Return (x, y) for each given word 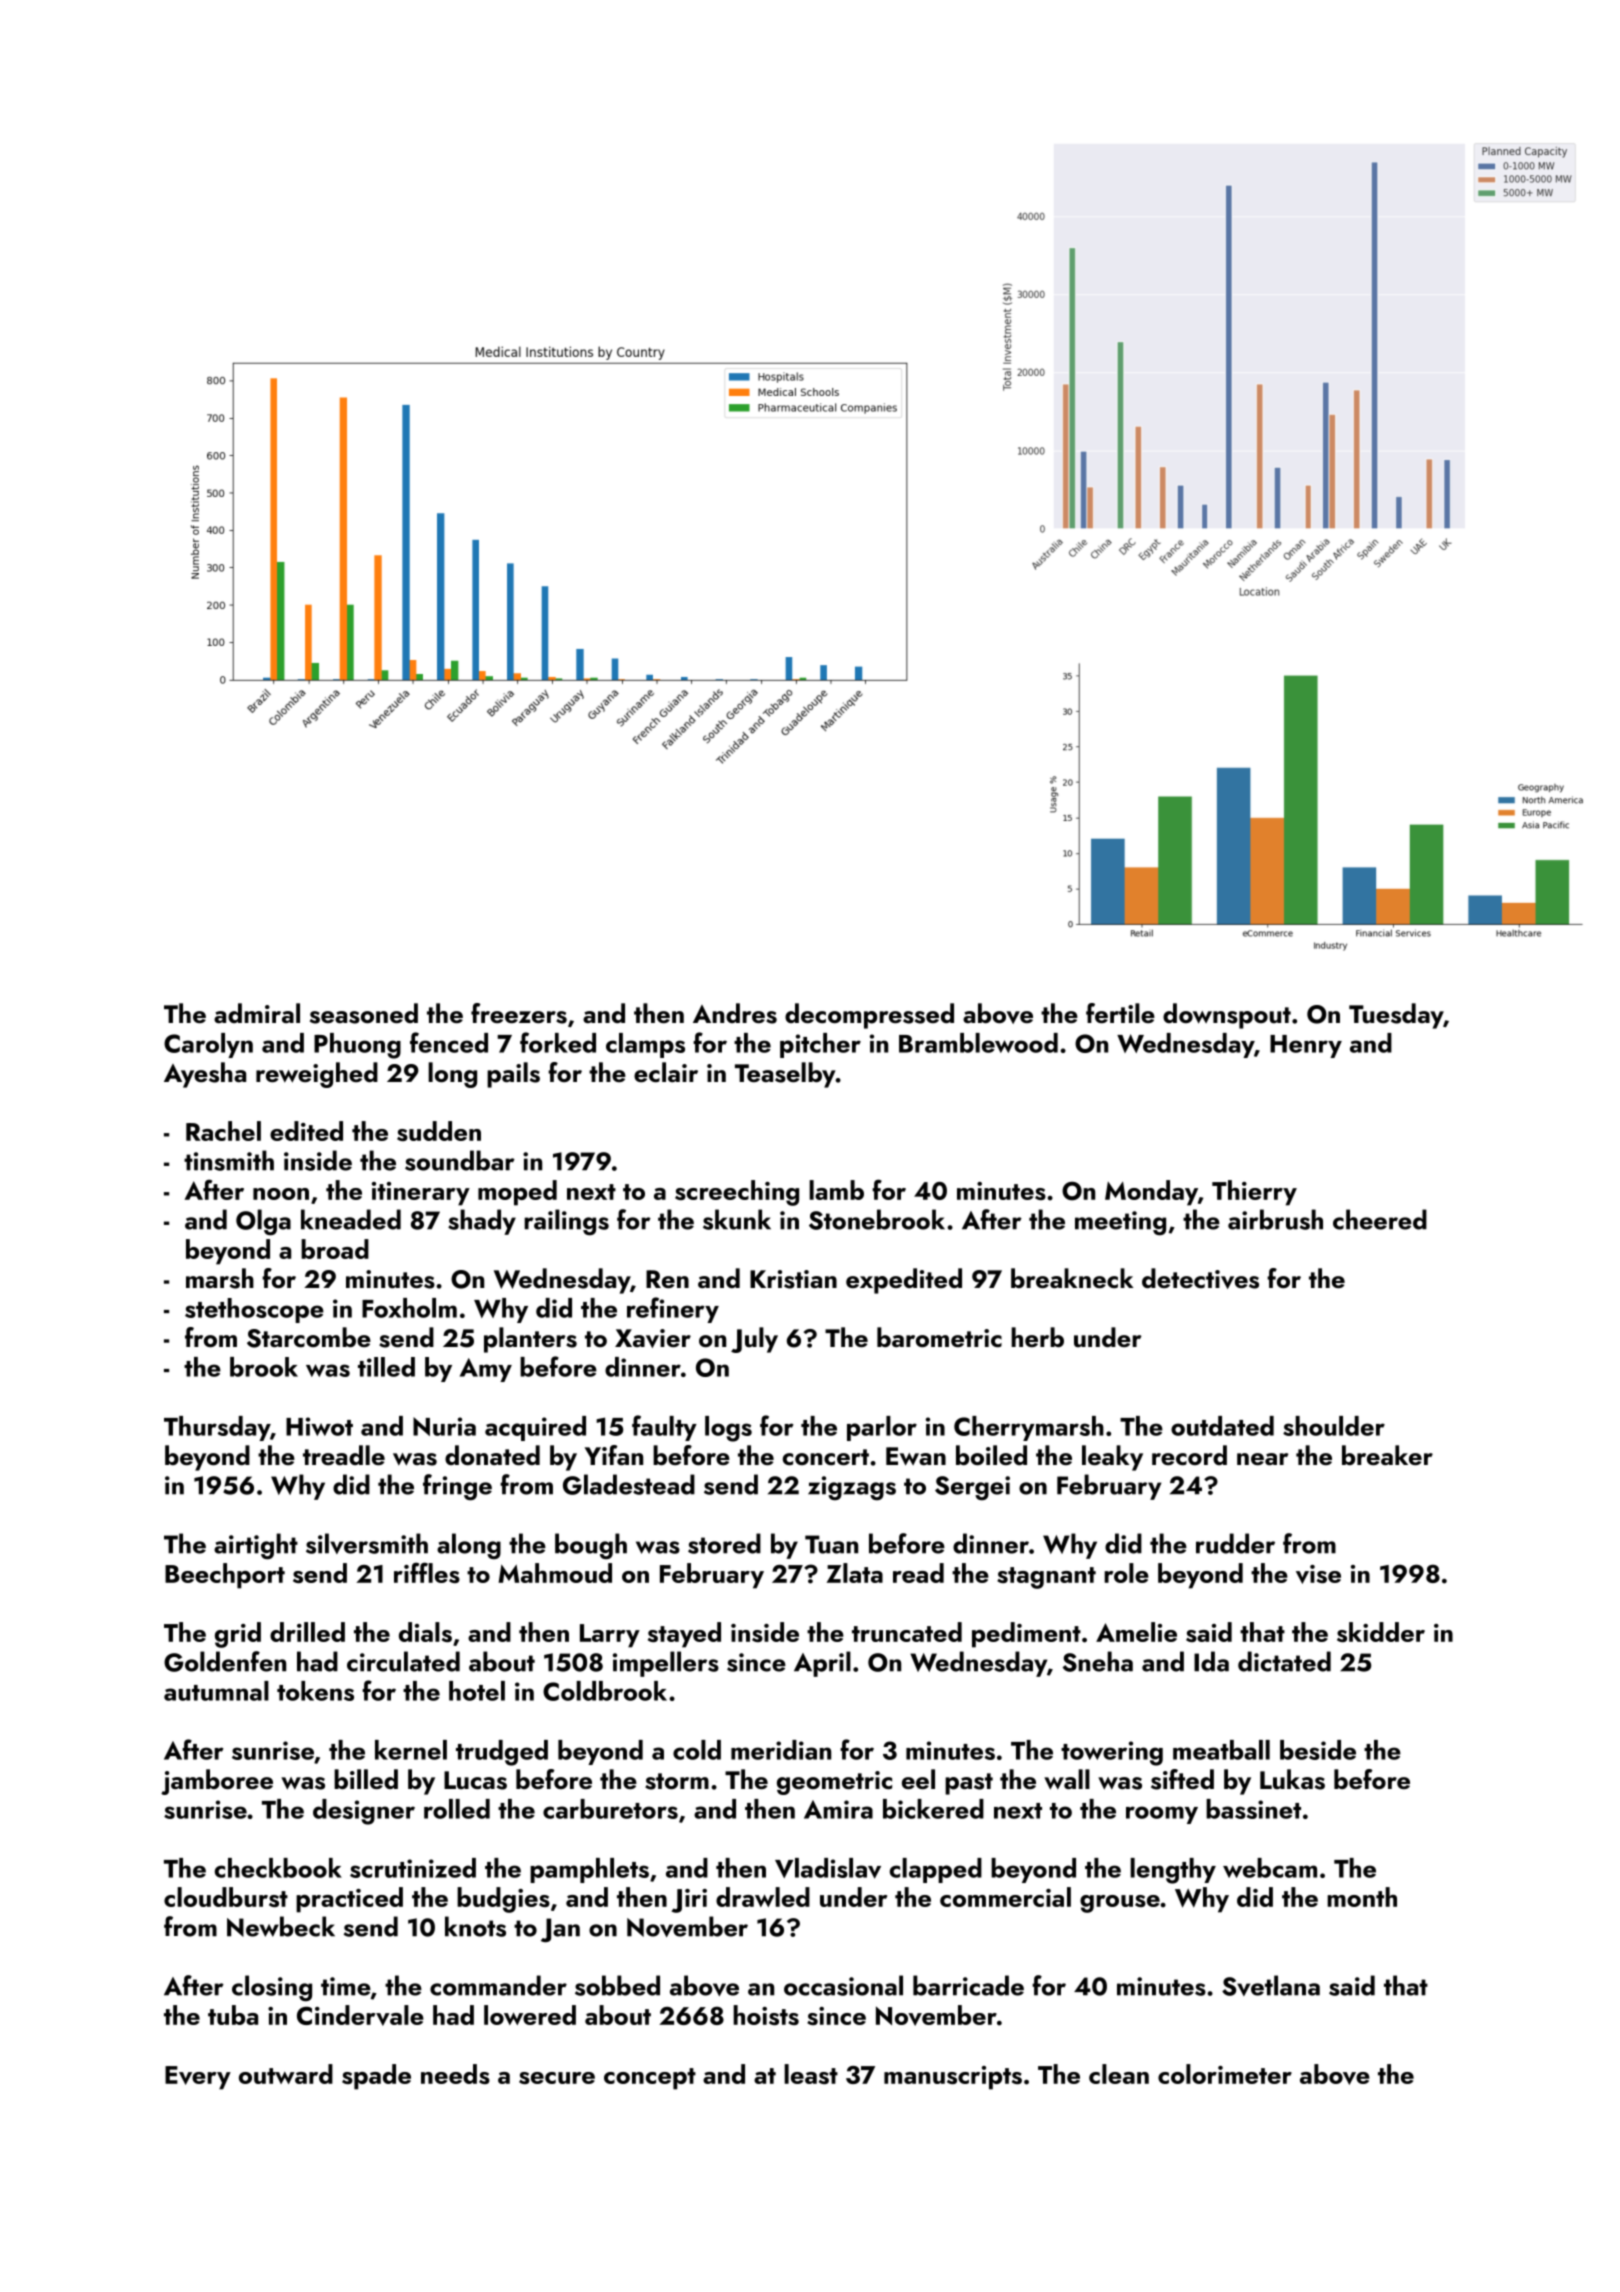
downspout (1227, 1016)
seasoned (364, 1013)
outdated (1222, 1426)
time (345, 1986)
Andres (735, 1013)
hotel (477, 1691)
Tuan (831, 1544)
